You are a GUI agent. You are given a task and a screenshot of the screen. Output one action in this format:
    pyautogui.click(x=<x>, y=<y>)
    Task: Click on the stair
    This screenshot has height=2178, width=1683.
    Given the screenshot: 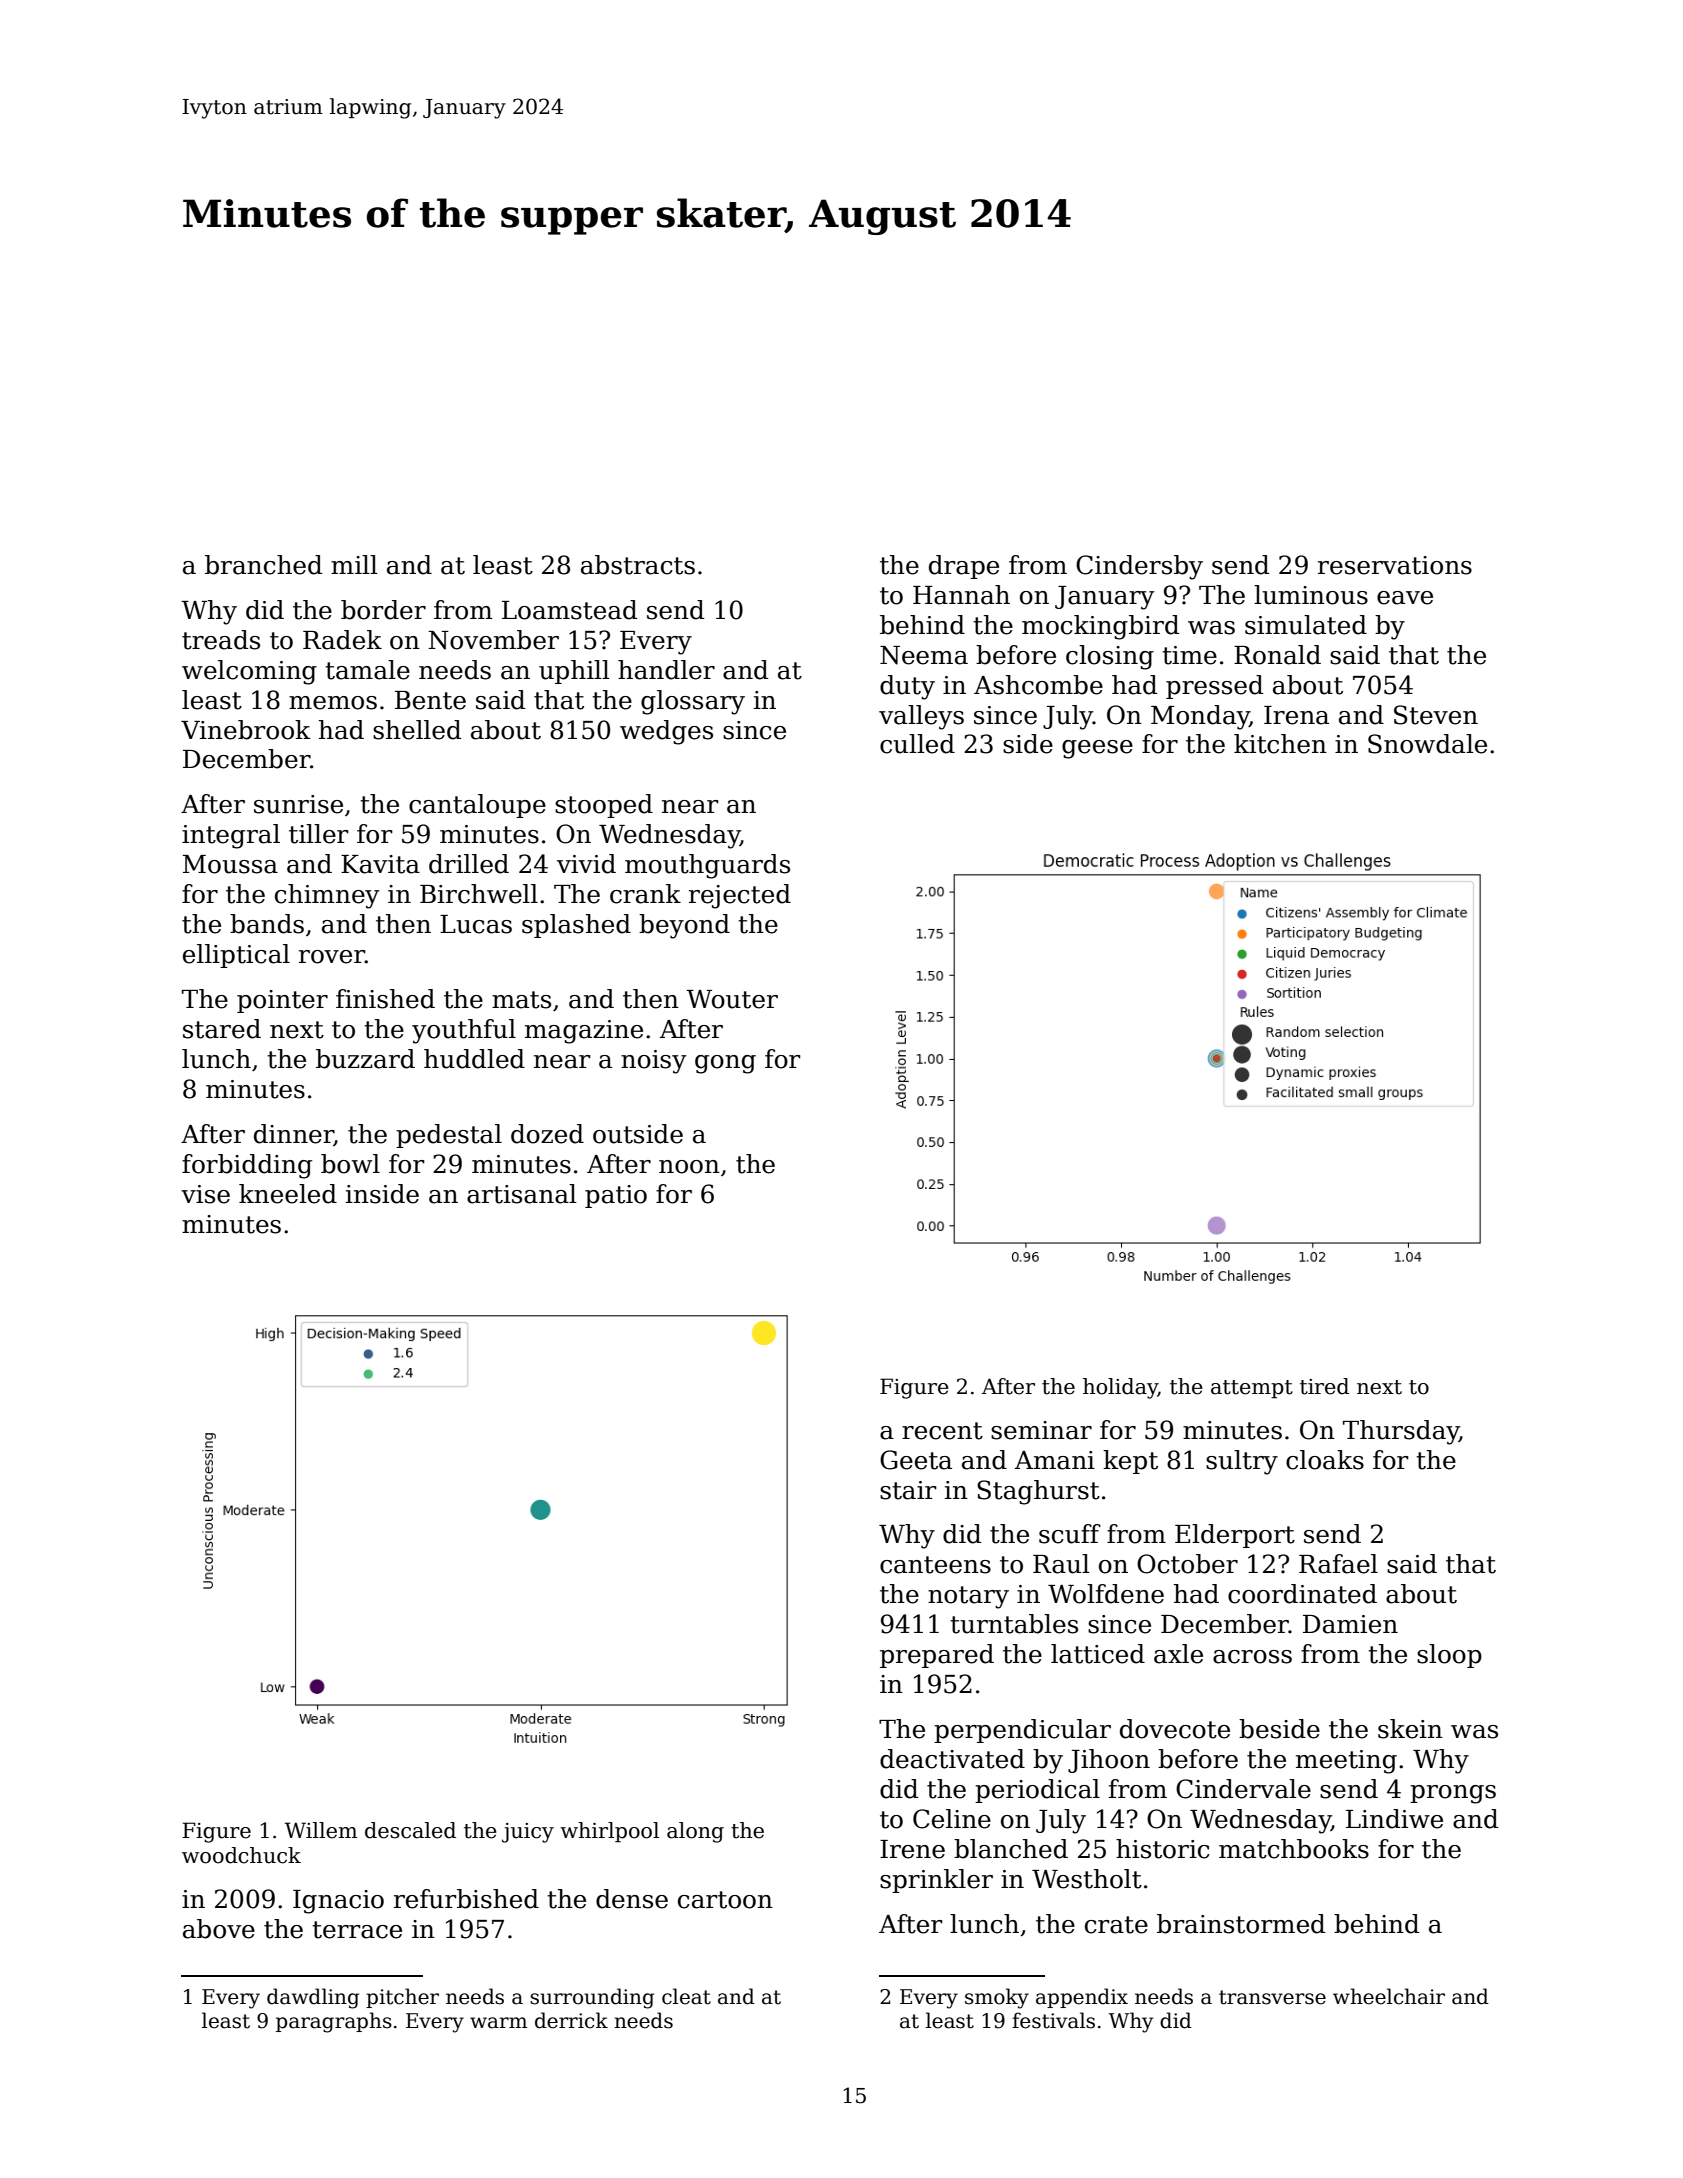 What is the action you would take?
    pyautogui.click(x=908, y=1490)
